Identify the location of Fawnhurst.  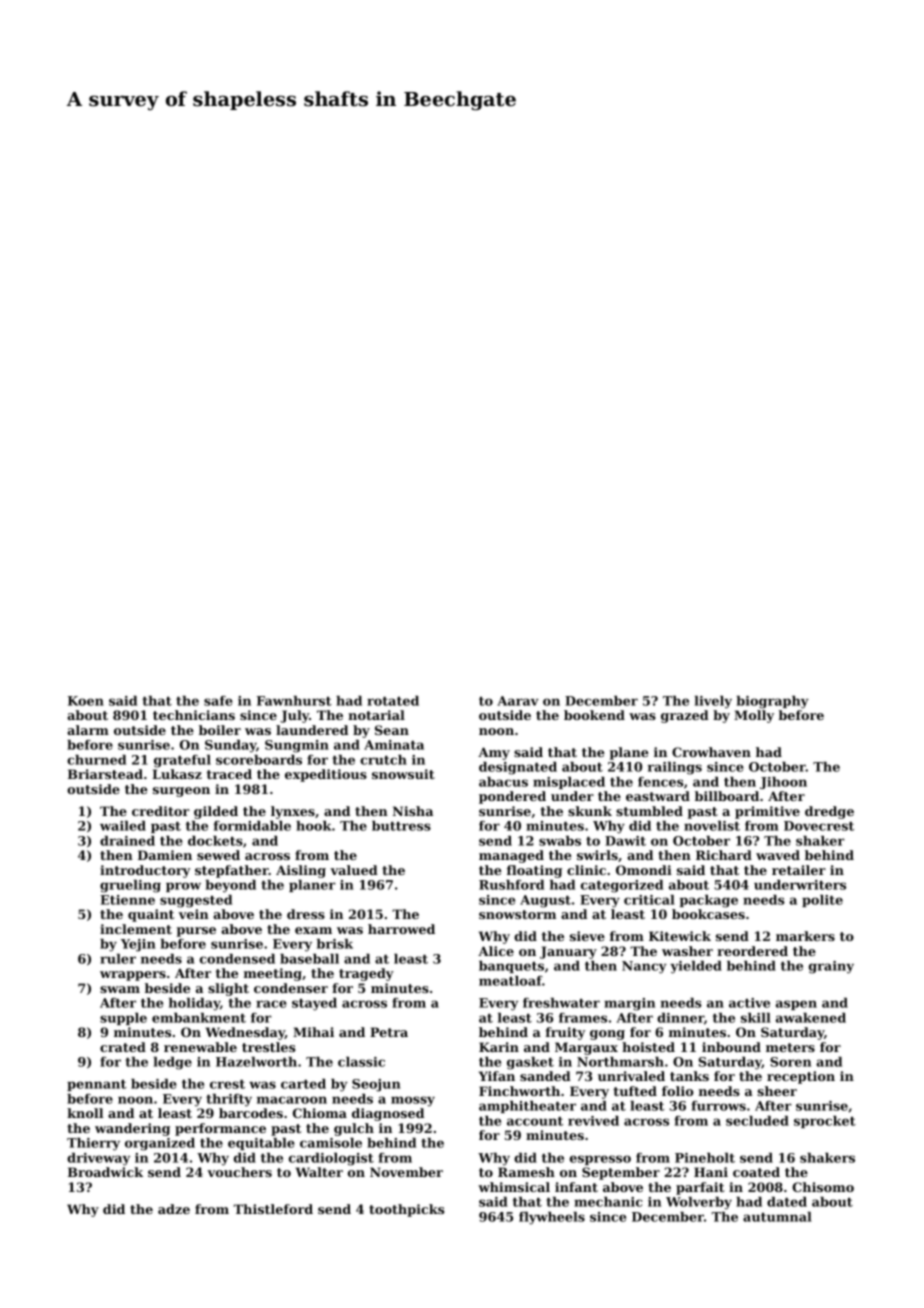
(294, 701).
